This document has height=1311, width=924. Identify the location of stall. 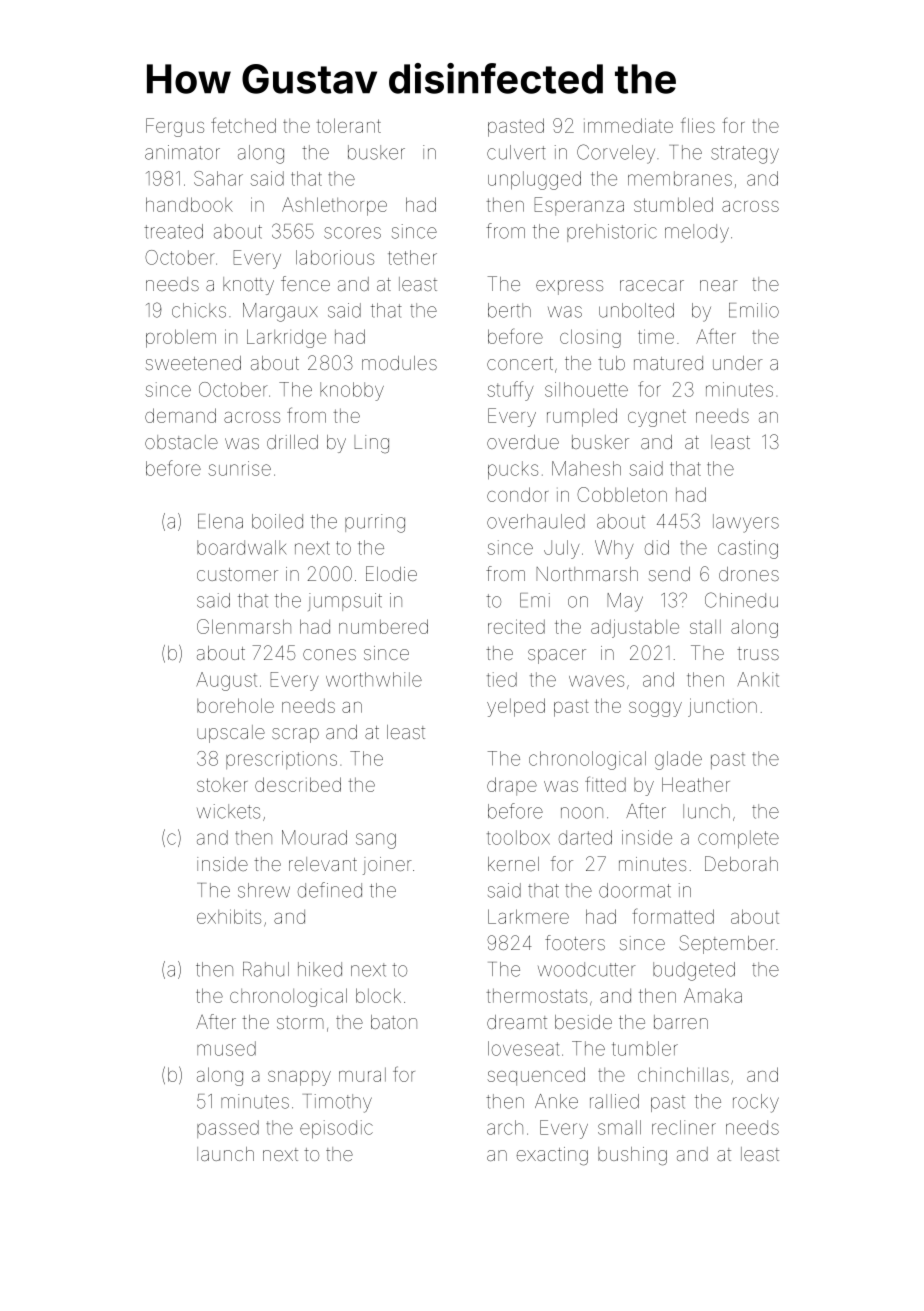
(705, 627).
